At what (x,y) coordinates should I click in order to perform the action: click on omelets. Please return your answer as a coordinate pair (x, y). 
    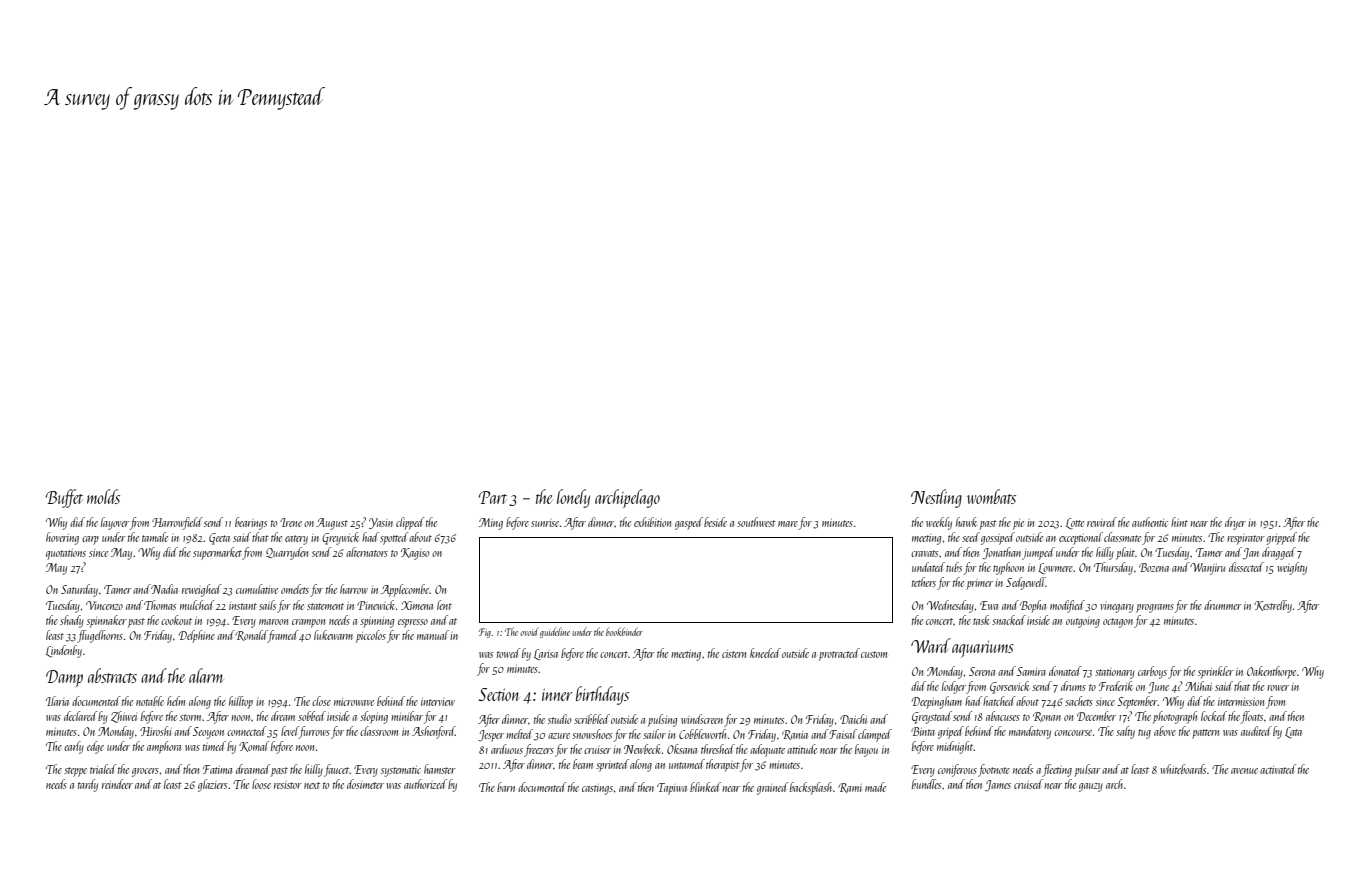
    Looking at the image, I should click on (295, 589).
